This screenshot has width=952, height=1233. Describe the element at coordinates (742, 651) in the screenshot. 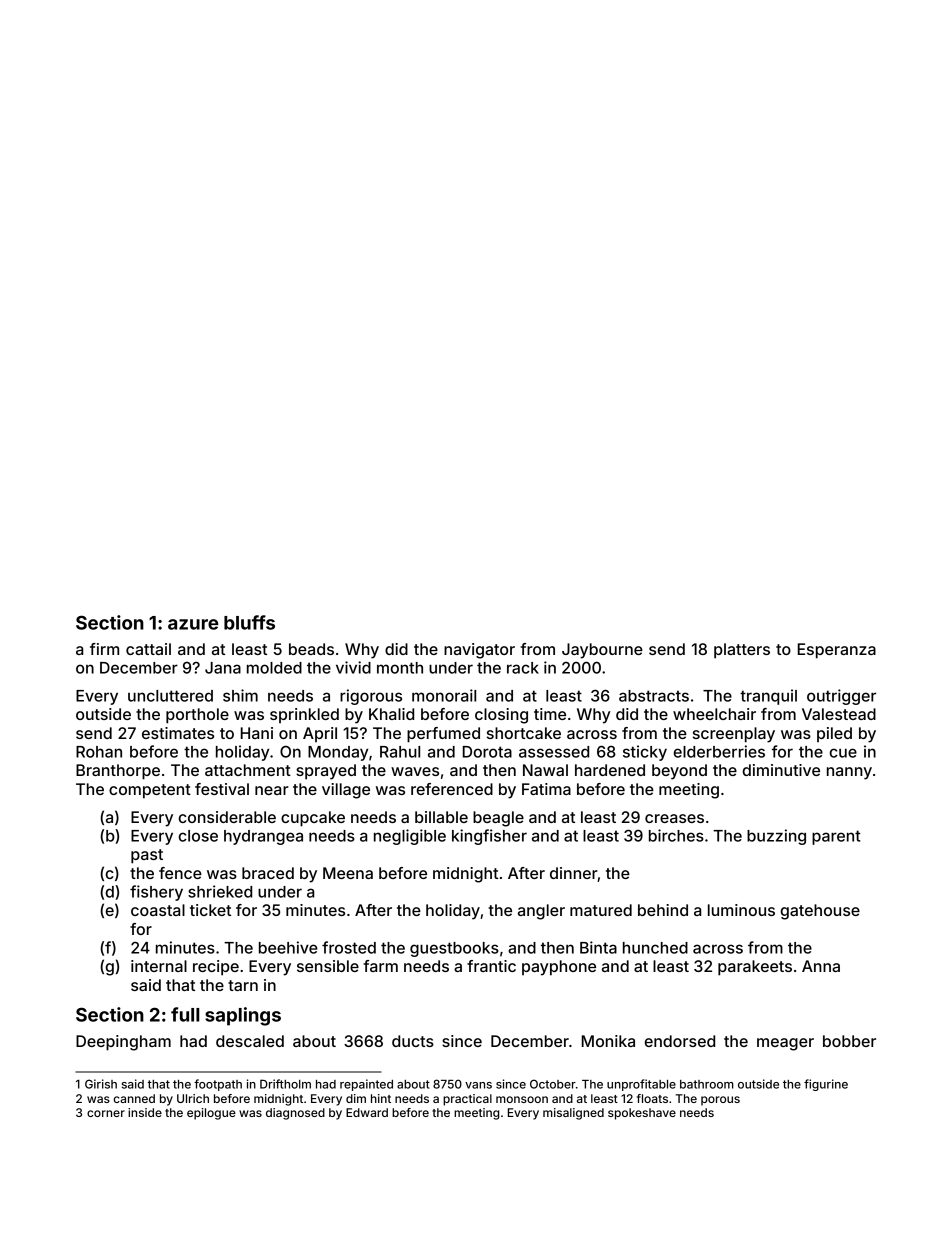

I see `platters` at that location.
